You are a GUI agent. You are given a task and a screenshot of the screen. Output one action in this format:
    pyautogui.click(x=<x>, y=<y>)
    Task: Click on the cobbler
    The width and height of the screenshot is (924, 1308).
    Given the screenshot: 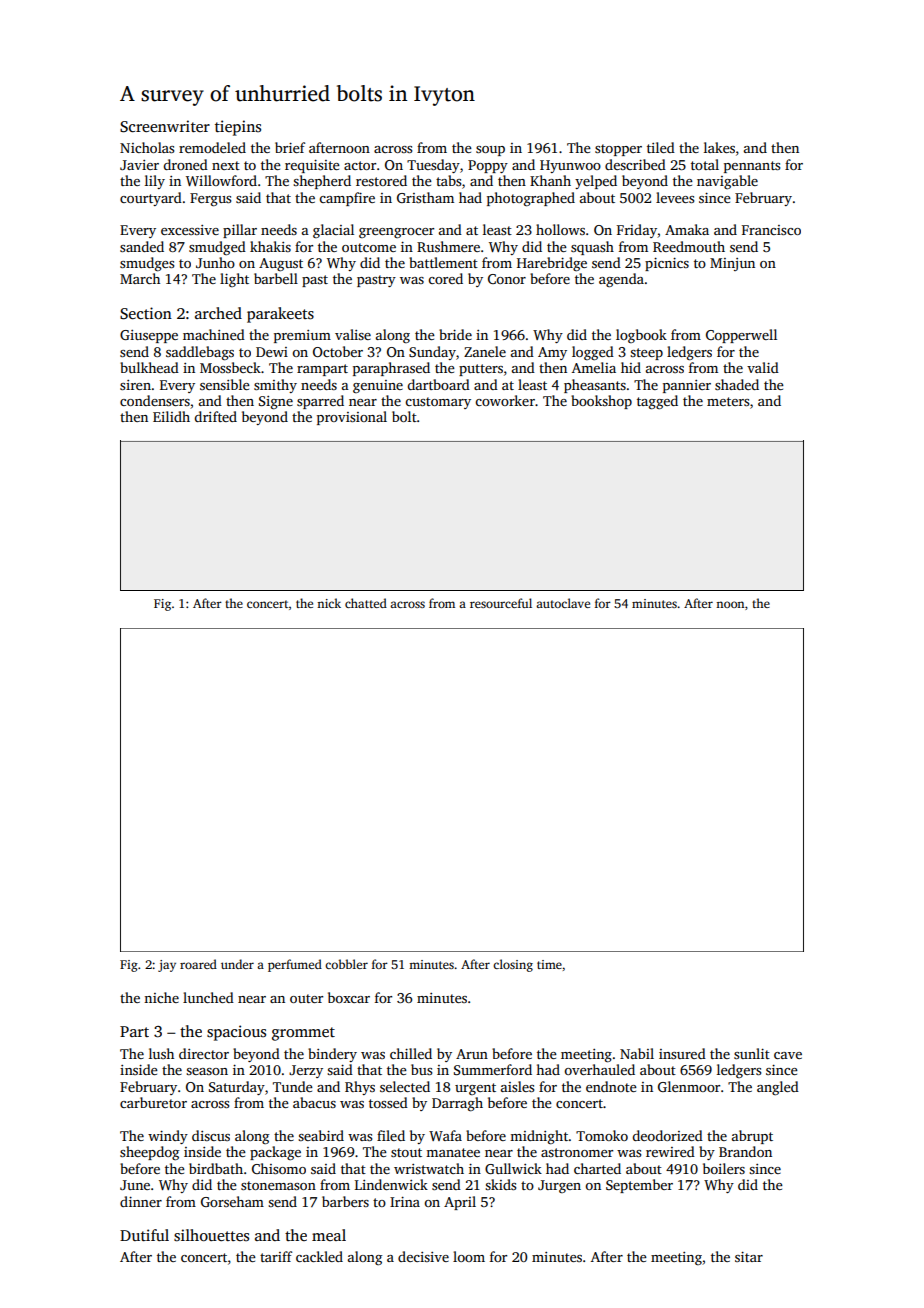 What is the action you would take?
    pyautogui.click(x=346, y=964)
